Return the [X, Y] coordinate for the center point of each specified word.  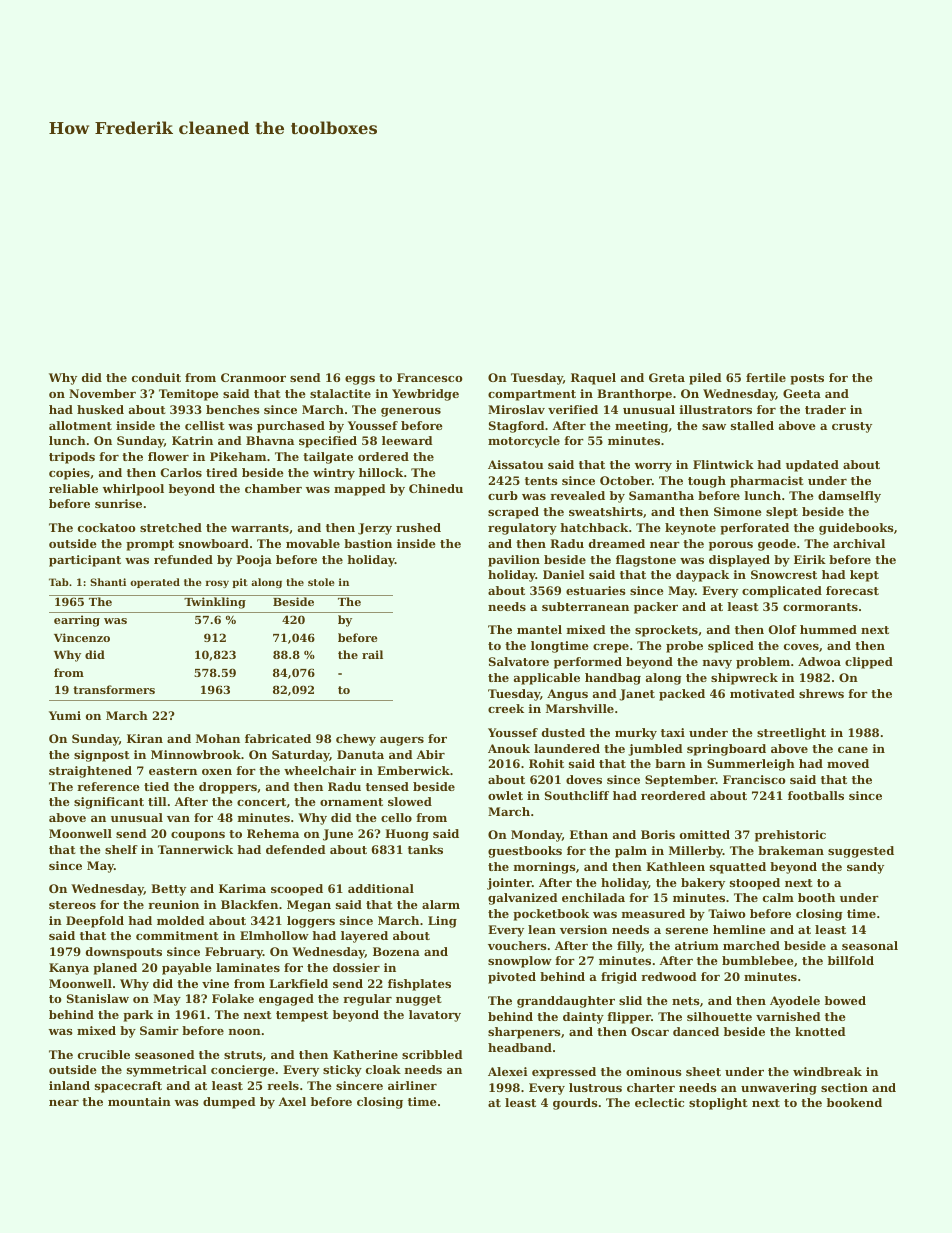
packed [682, 695]
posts [807, 379]
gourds [575, 1104]
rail [372, 654]
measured [653, 913]
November [102, 393]
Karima [242, 888]
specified [328, 442]
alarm [441, 904]
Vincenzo [82, 637]
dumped [229, 1103]
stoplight [718, 1104]
